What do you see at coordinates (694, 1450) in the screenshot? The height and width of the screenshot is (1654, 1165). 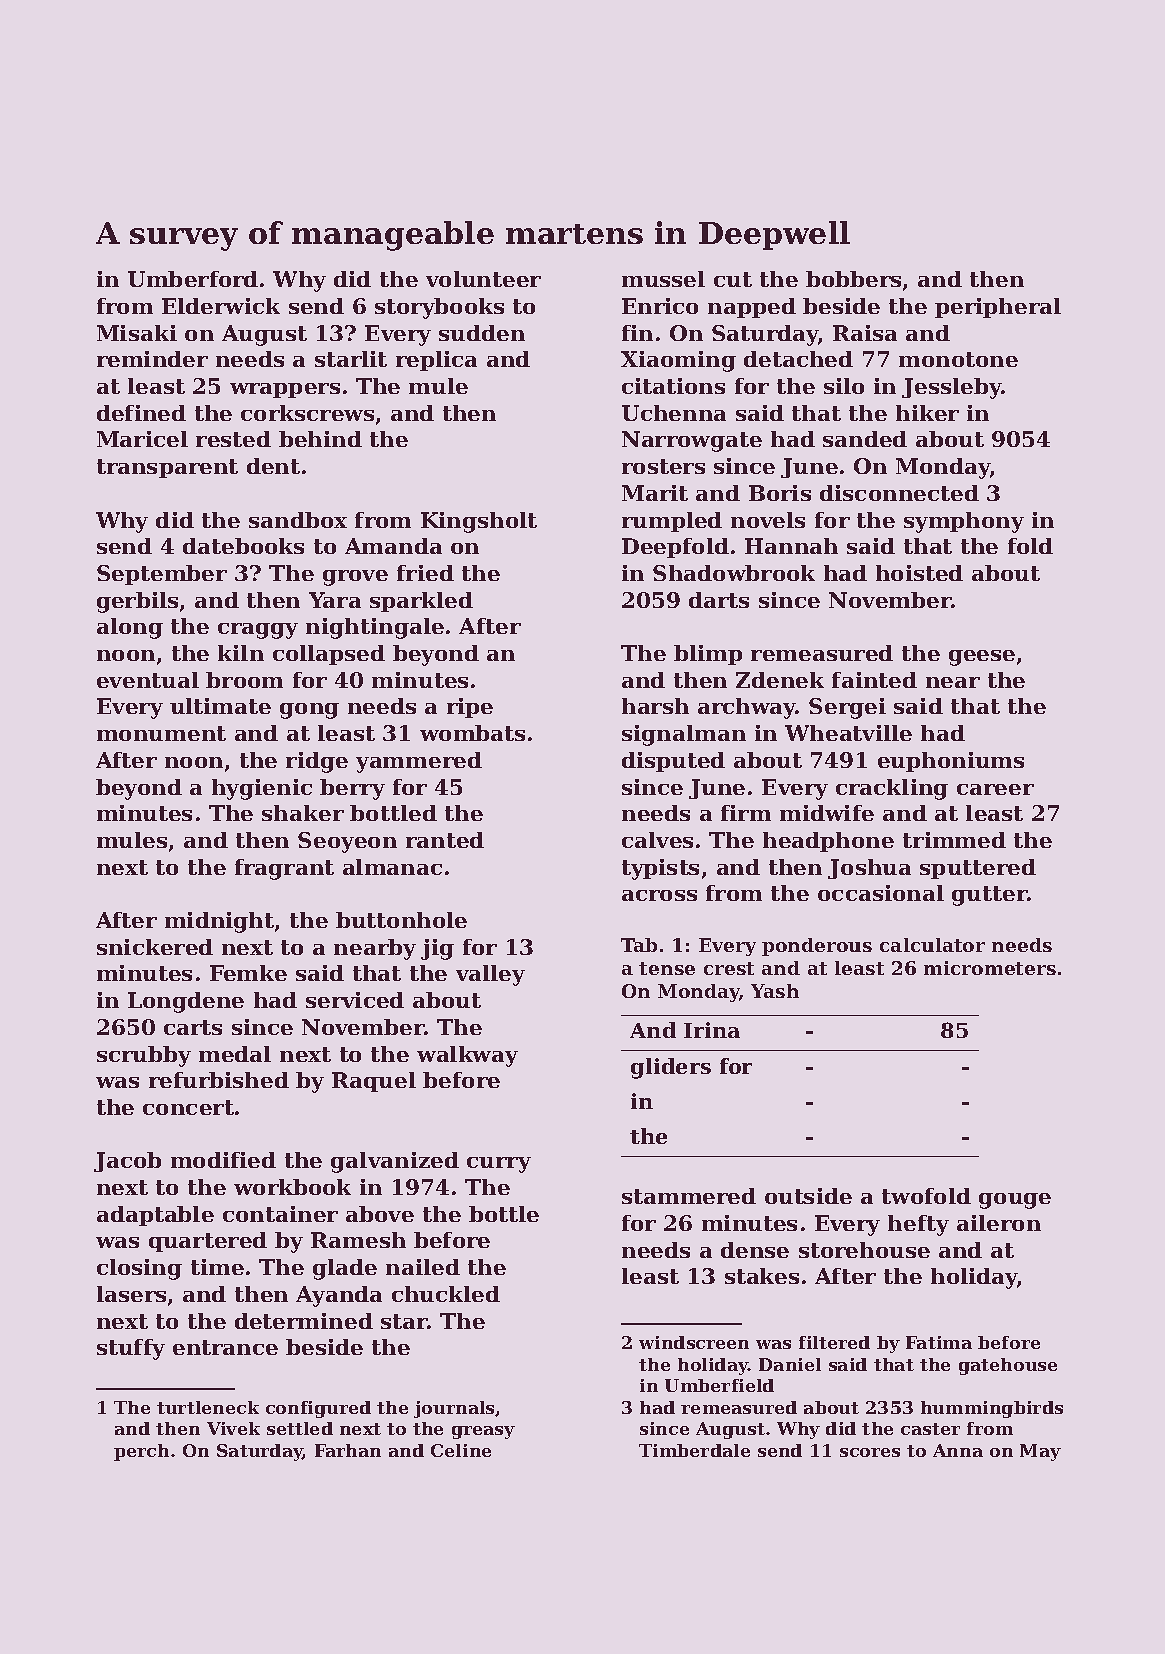 I see `Timberdale` at bounding box center [694, 1450].
